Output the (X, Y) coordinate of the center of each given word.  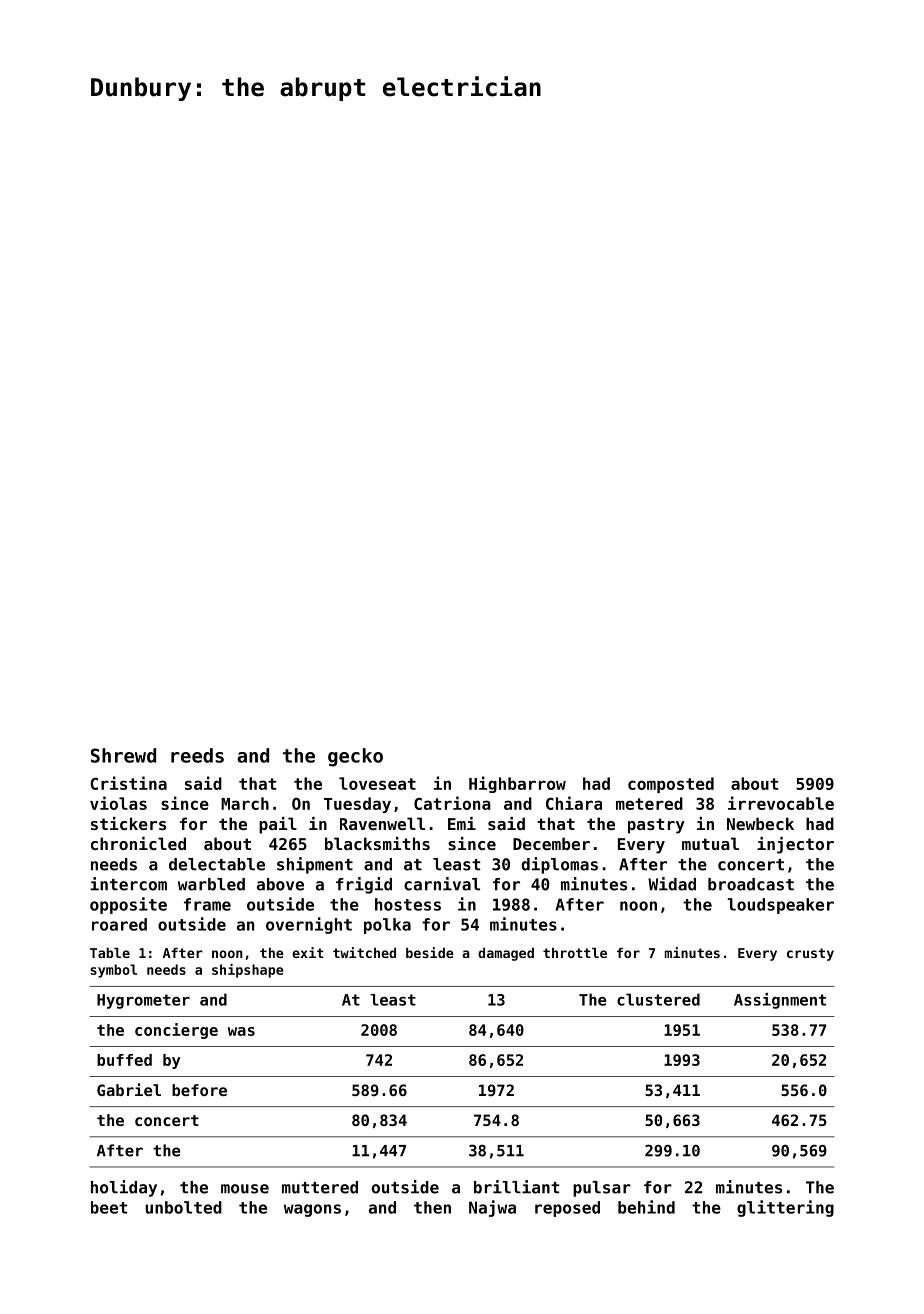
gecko (355, 757)
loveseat (377, 783)
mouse (245, 1189)
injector (795, 845)
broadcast (751, 884)
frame (207, 904)
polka (387, 926)
